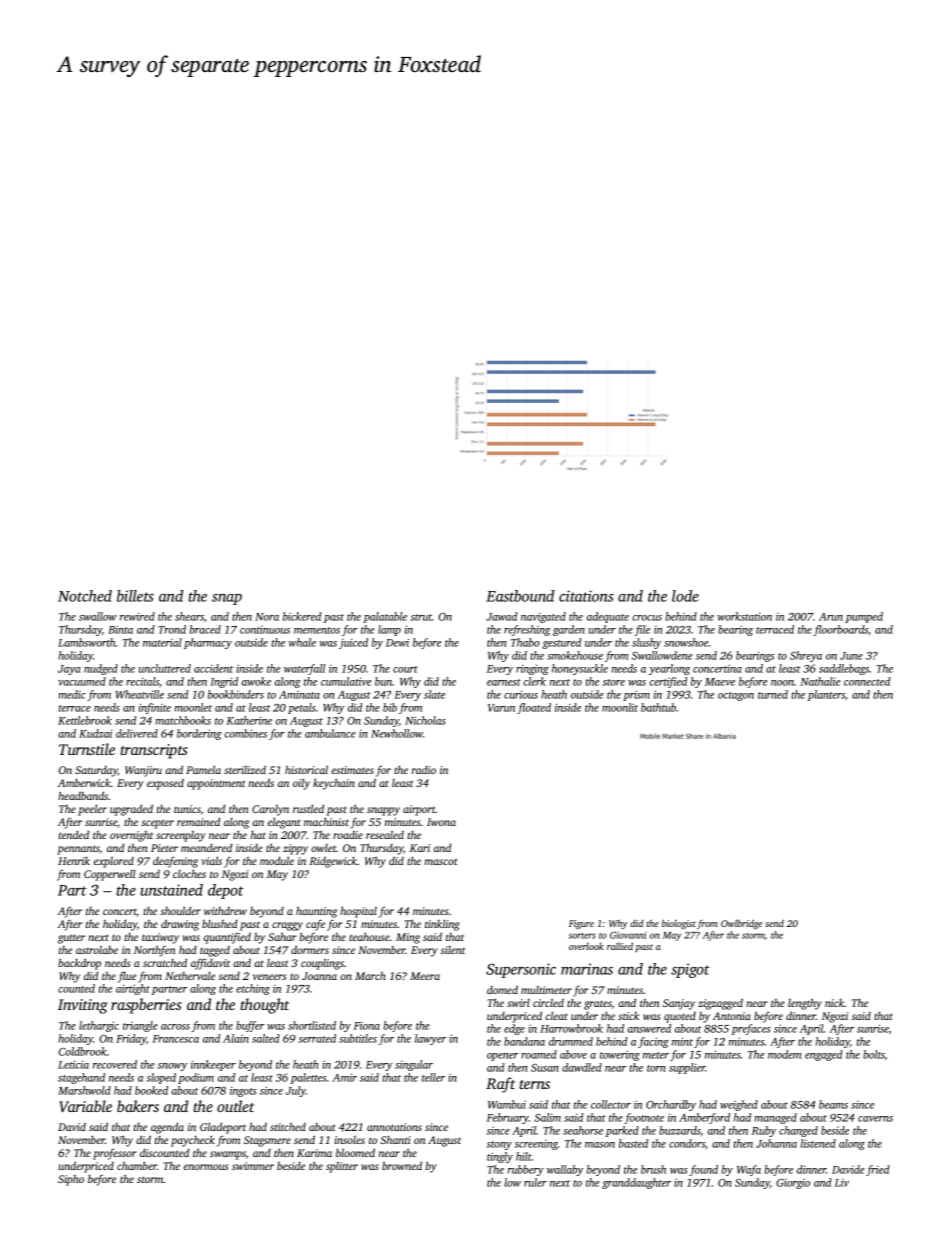  Describe the element at coordinates (224, 682) in the image. I see `Ingrid` at that location.
